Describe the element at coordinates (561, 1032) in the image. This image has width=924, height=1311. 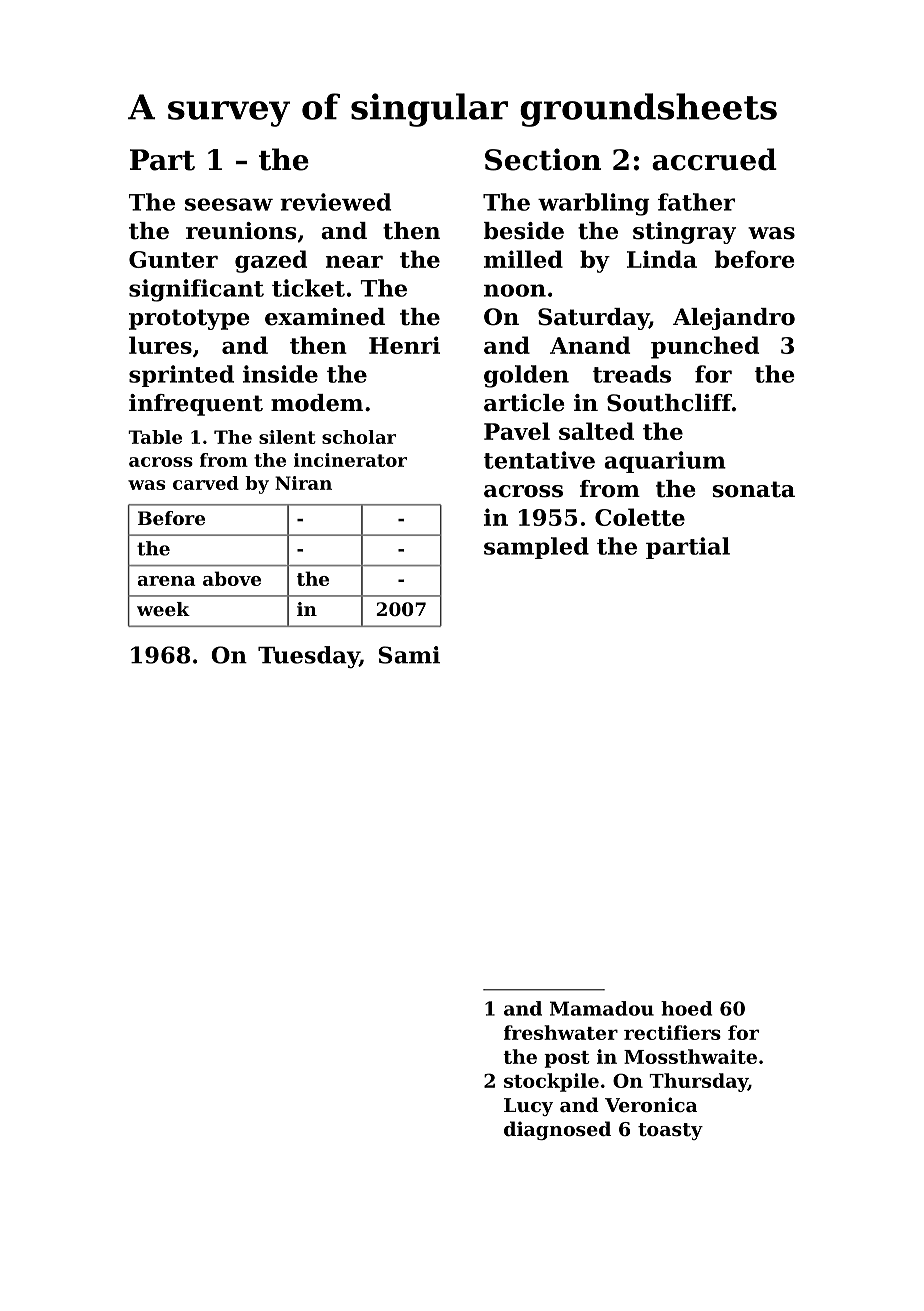
I see `freshwater` at that location.
